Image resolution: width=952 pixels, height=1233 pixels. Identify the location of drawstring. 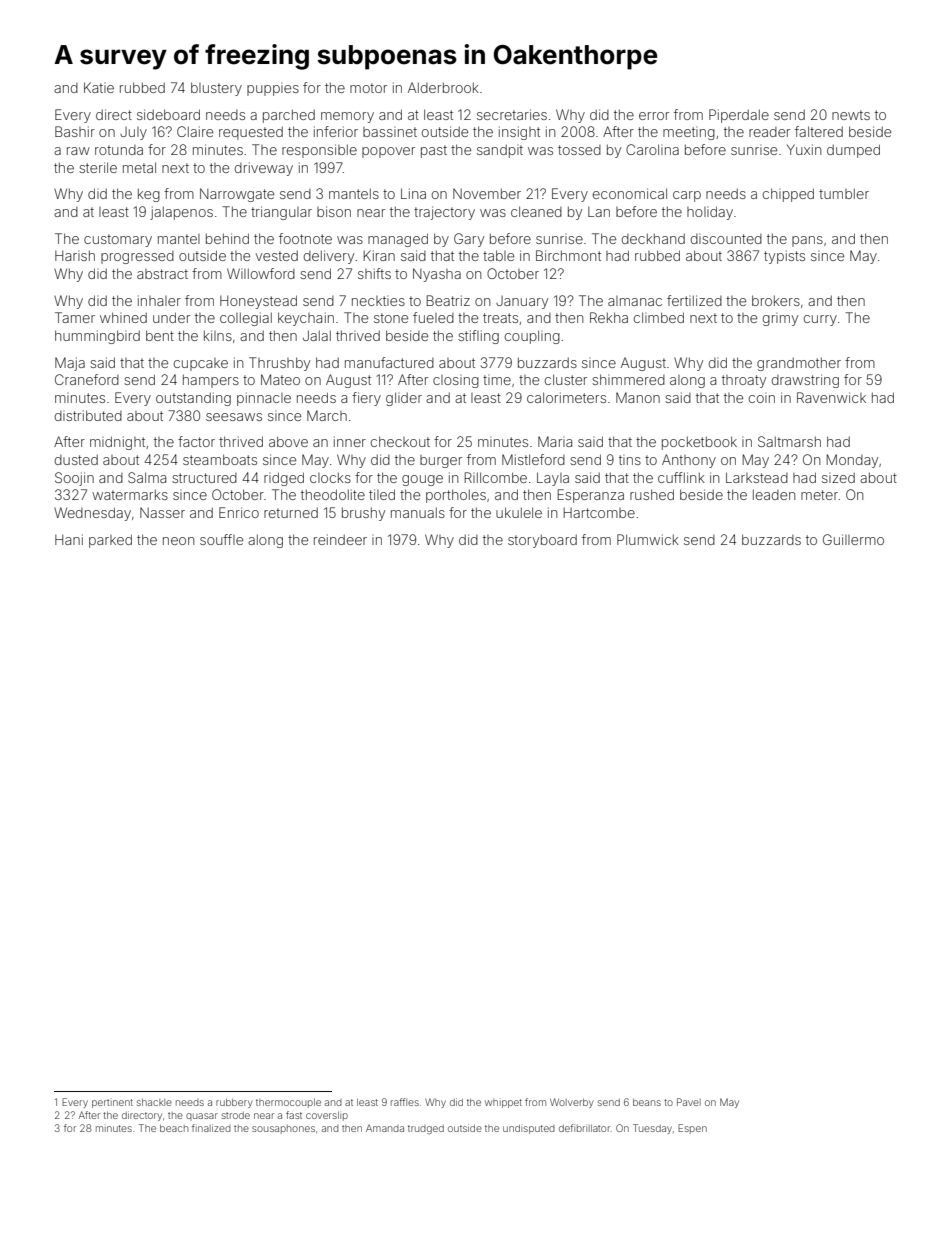
(805, 381).
